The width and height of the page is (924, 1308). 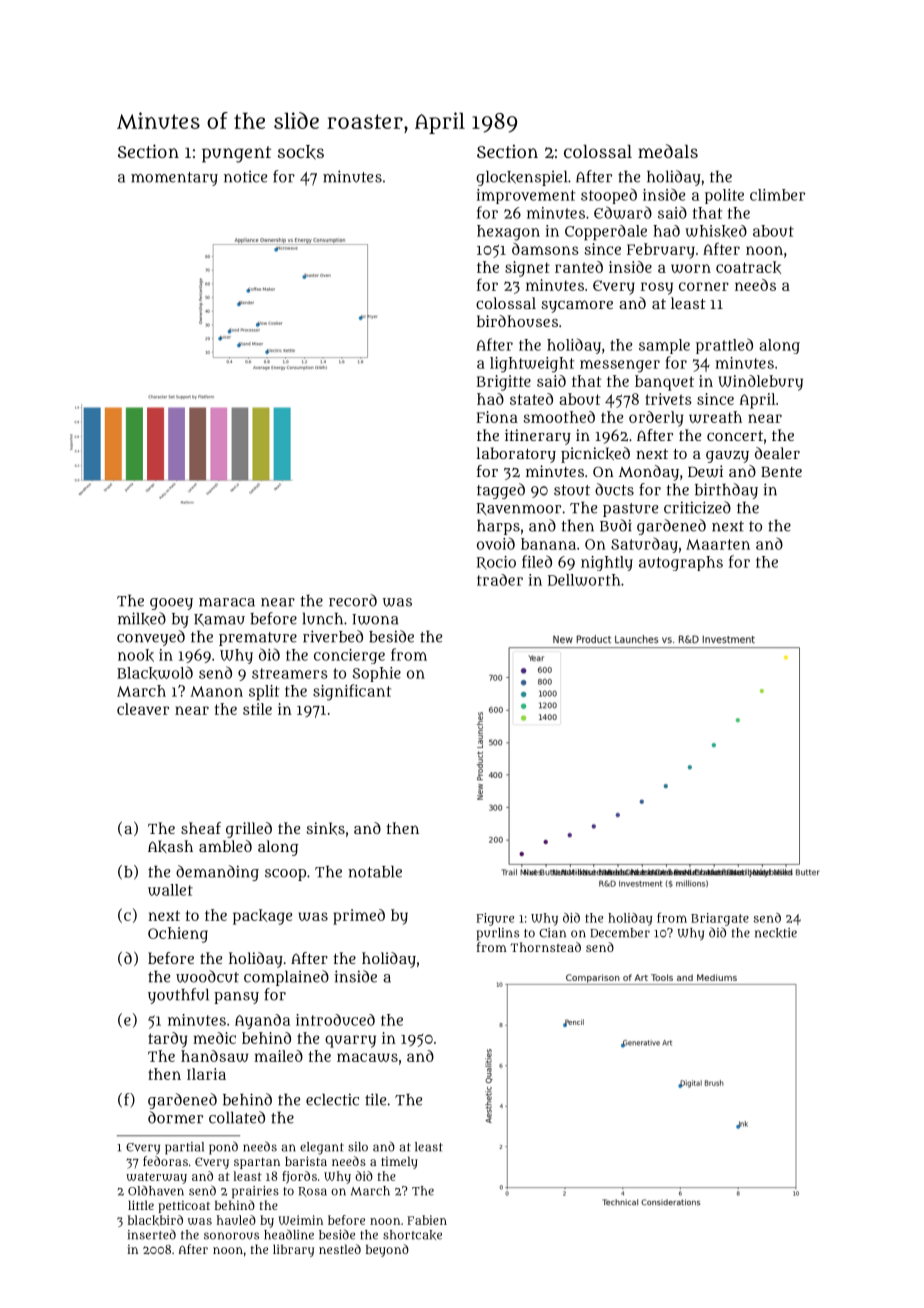 What do you see at coordinates (508, 233) in the page?
I see `hexagon` at bounding box center [508, 233].
